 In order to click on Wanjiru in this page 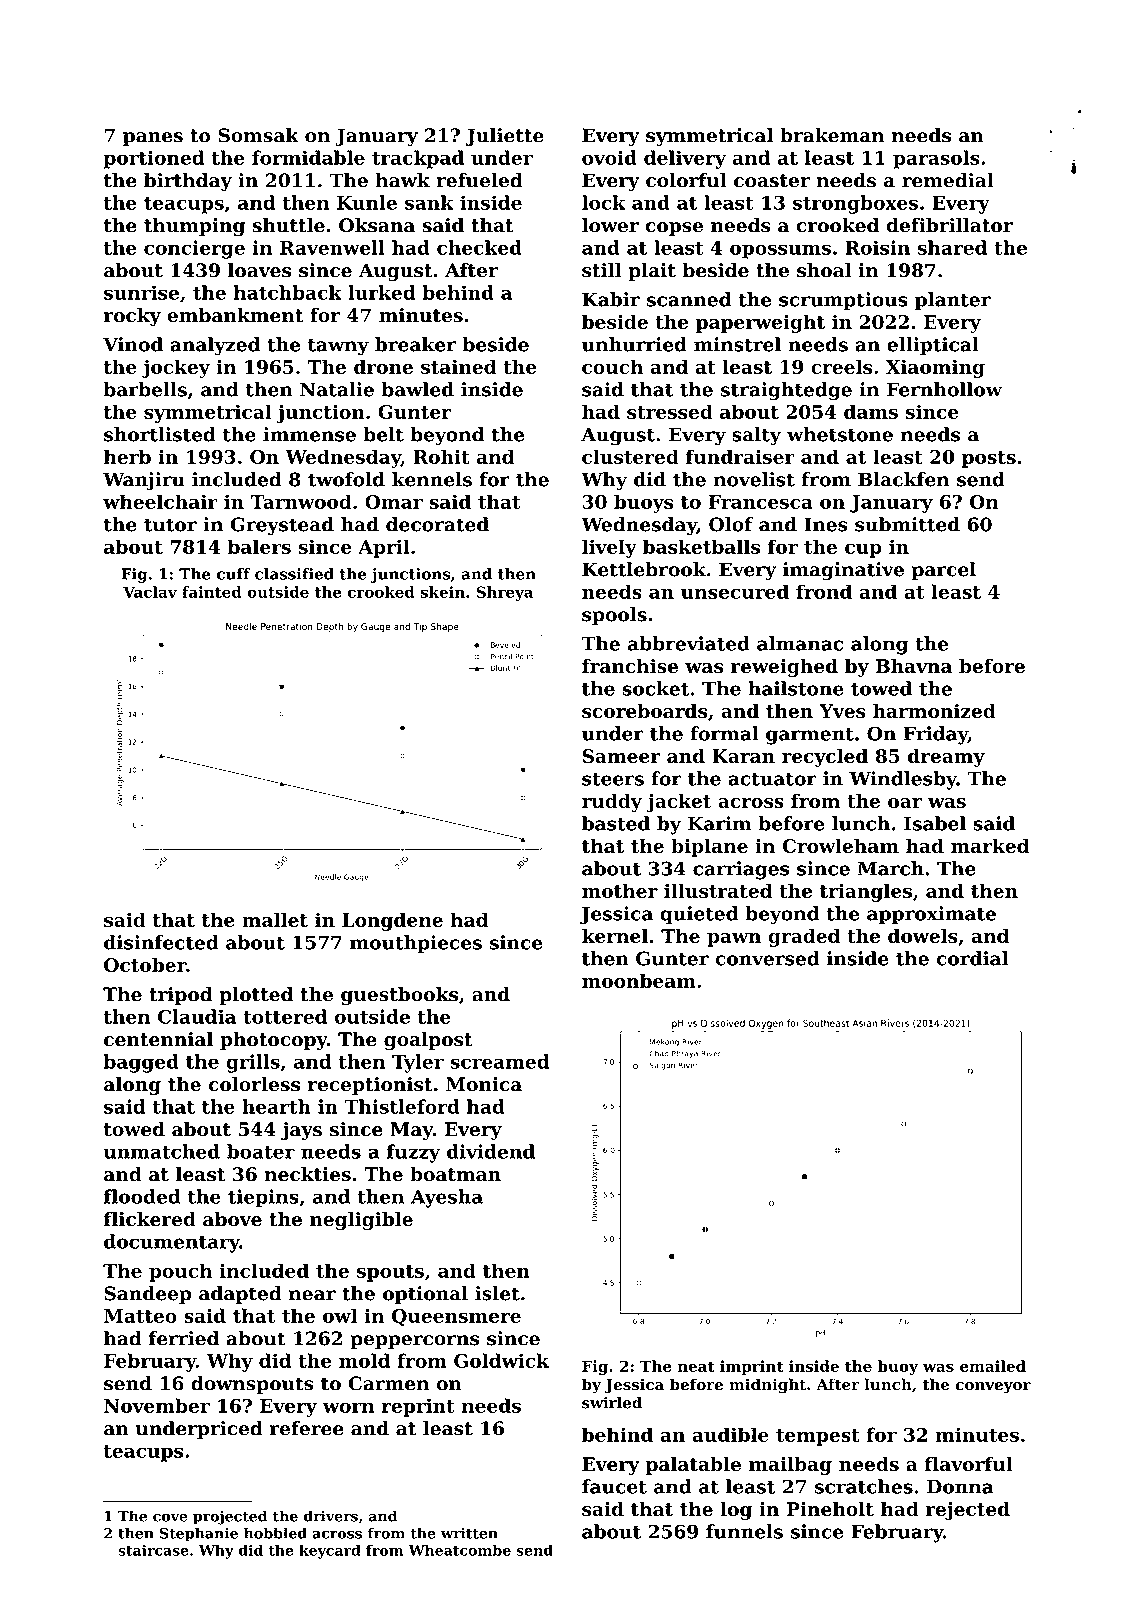, I will do `click(144, 481)`.
